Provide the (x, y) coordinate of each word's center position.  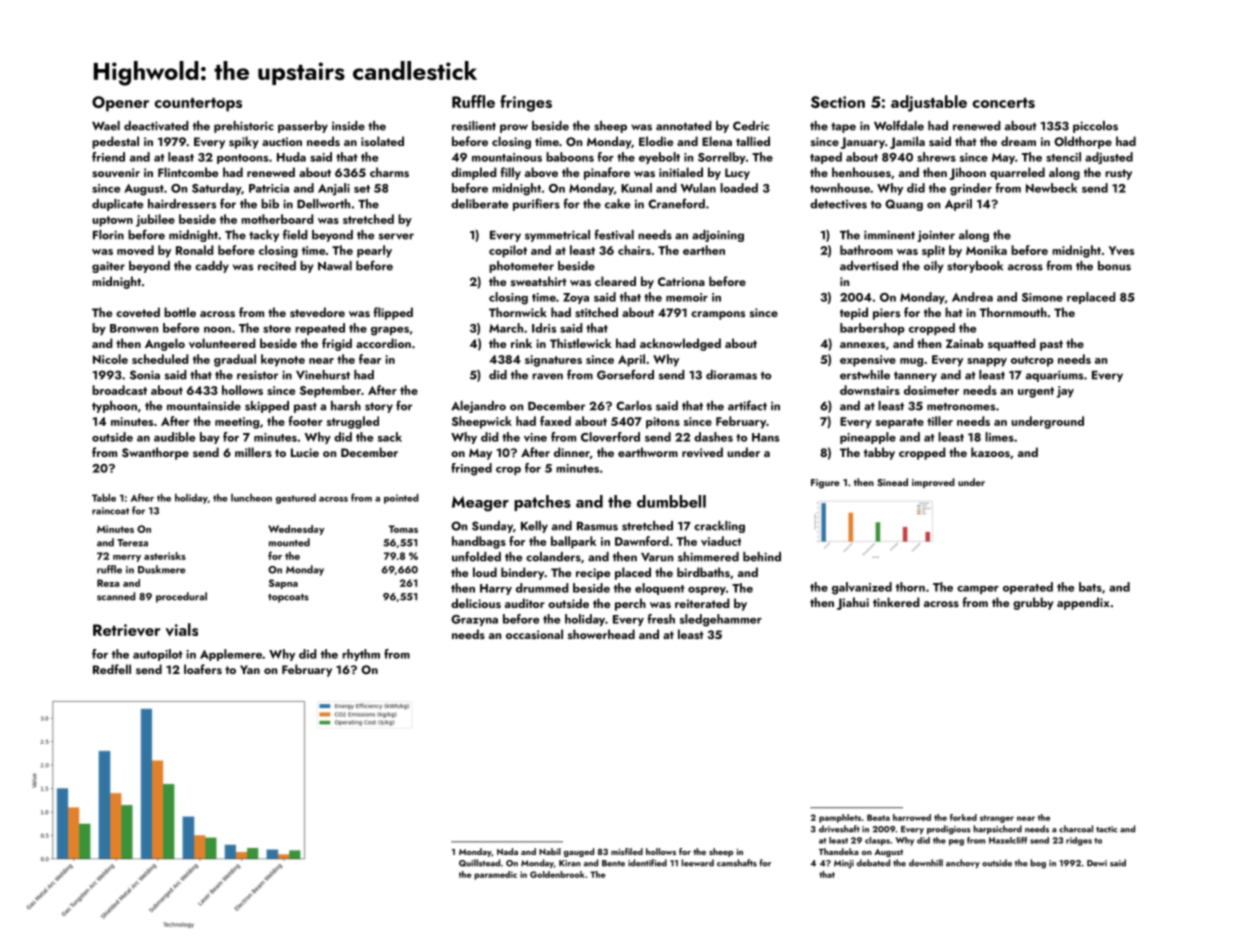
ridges (1079, 841)
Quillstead (479, 863)
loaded (739, 188)
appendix (1083, 603)
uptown (112, 221)
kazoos (990, 452)
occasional (534, 634)
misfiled (627, 851)
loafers (203, 669)
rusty (1118, 174)
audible (174, 437)
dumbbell (671, 501)
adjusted (1109, 158)
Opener (120, 104)
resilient (474, 126)
